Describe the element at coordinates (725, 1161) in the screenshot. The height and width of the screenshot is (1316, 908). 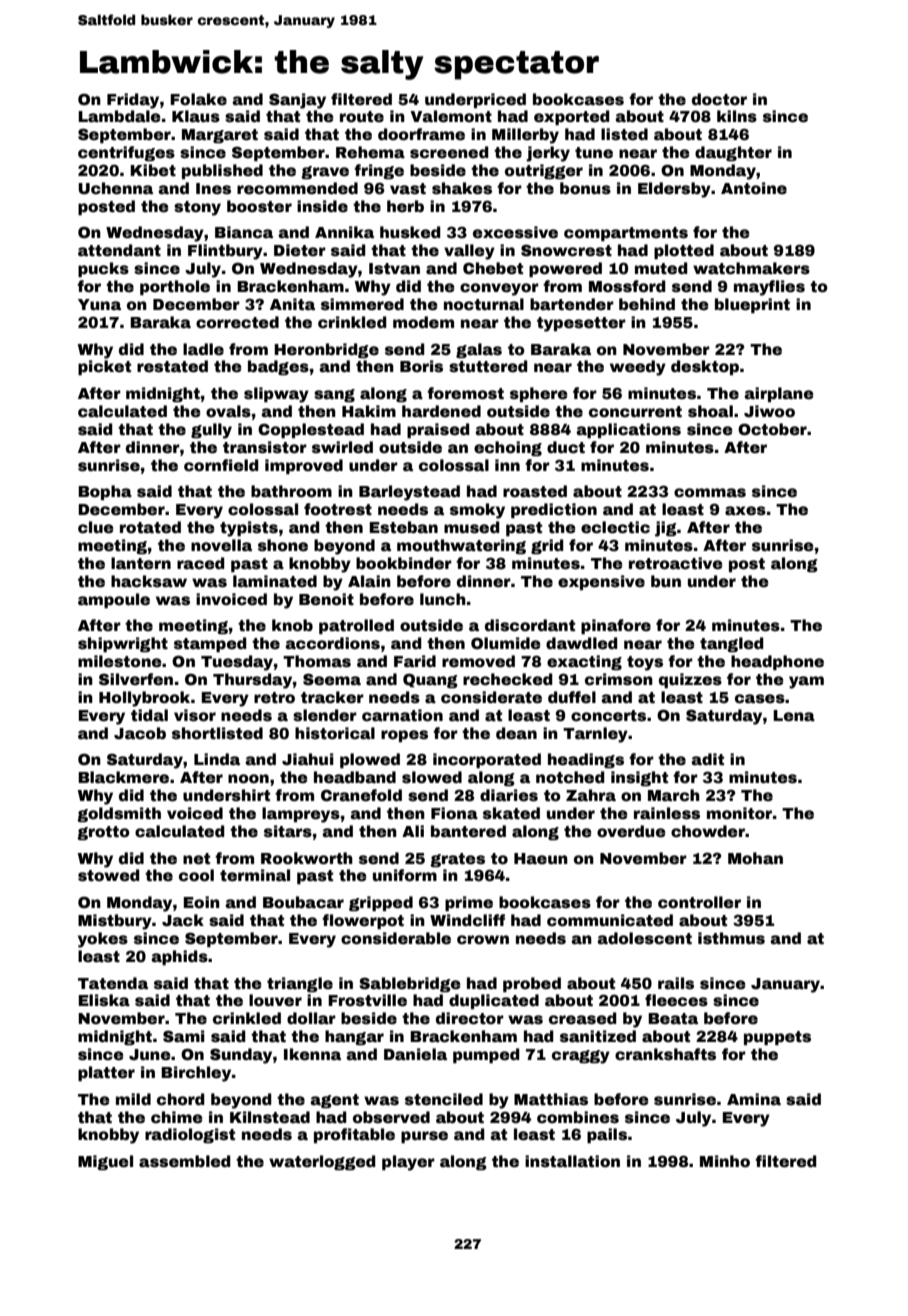
I see `Minho` at that location.
